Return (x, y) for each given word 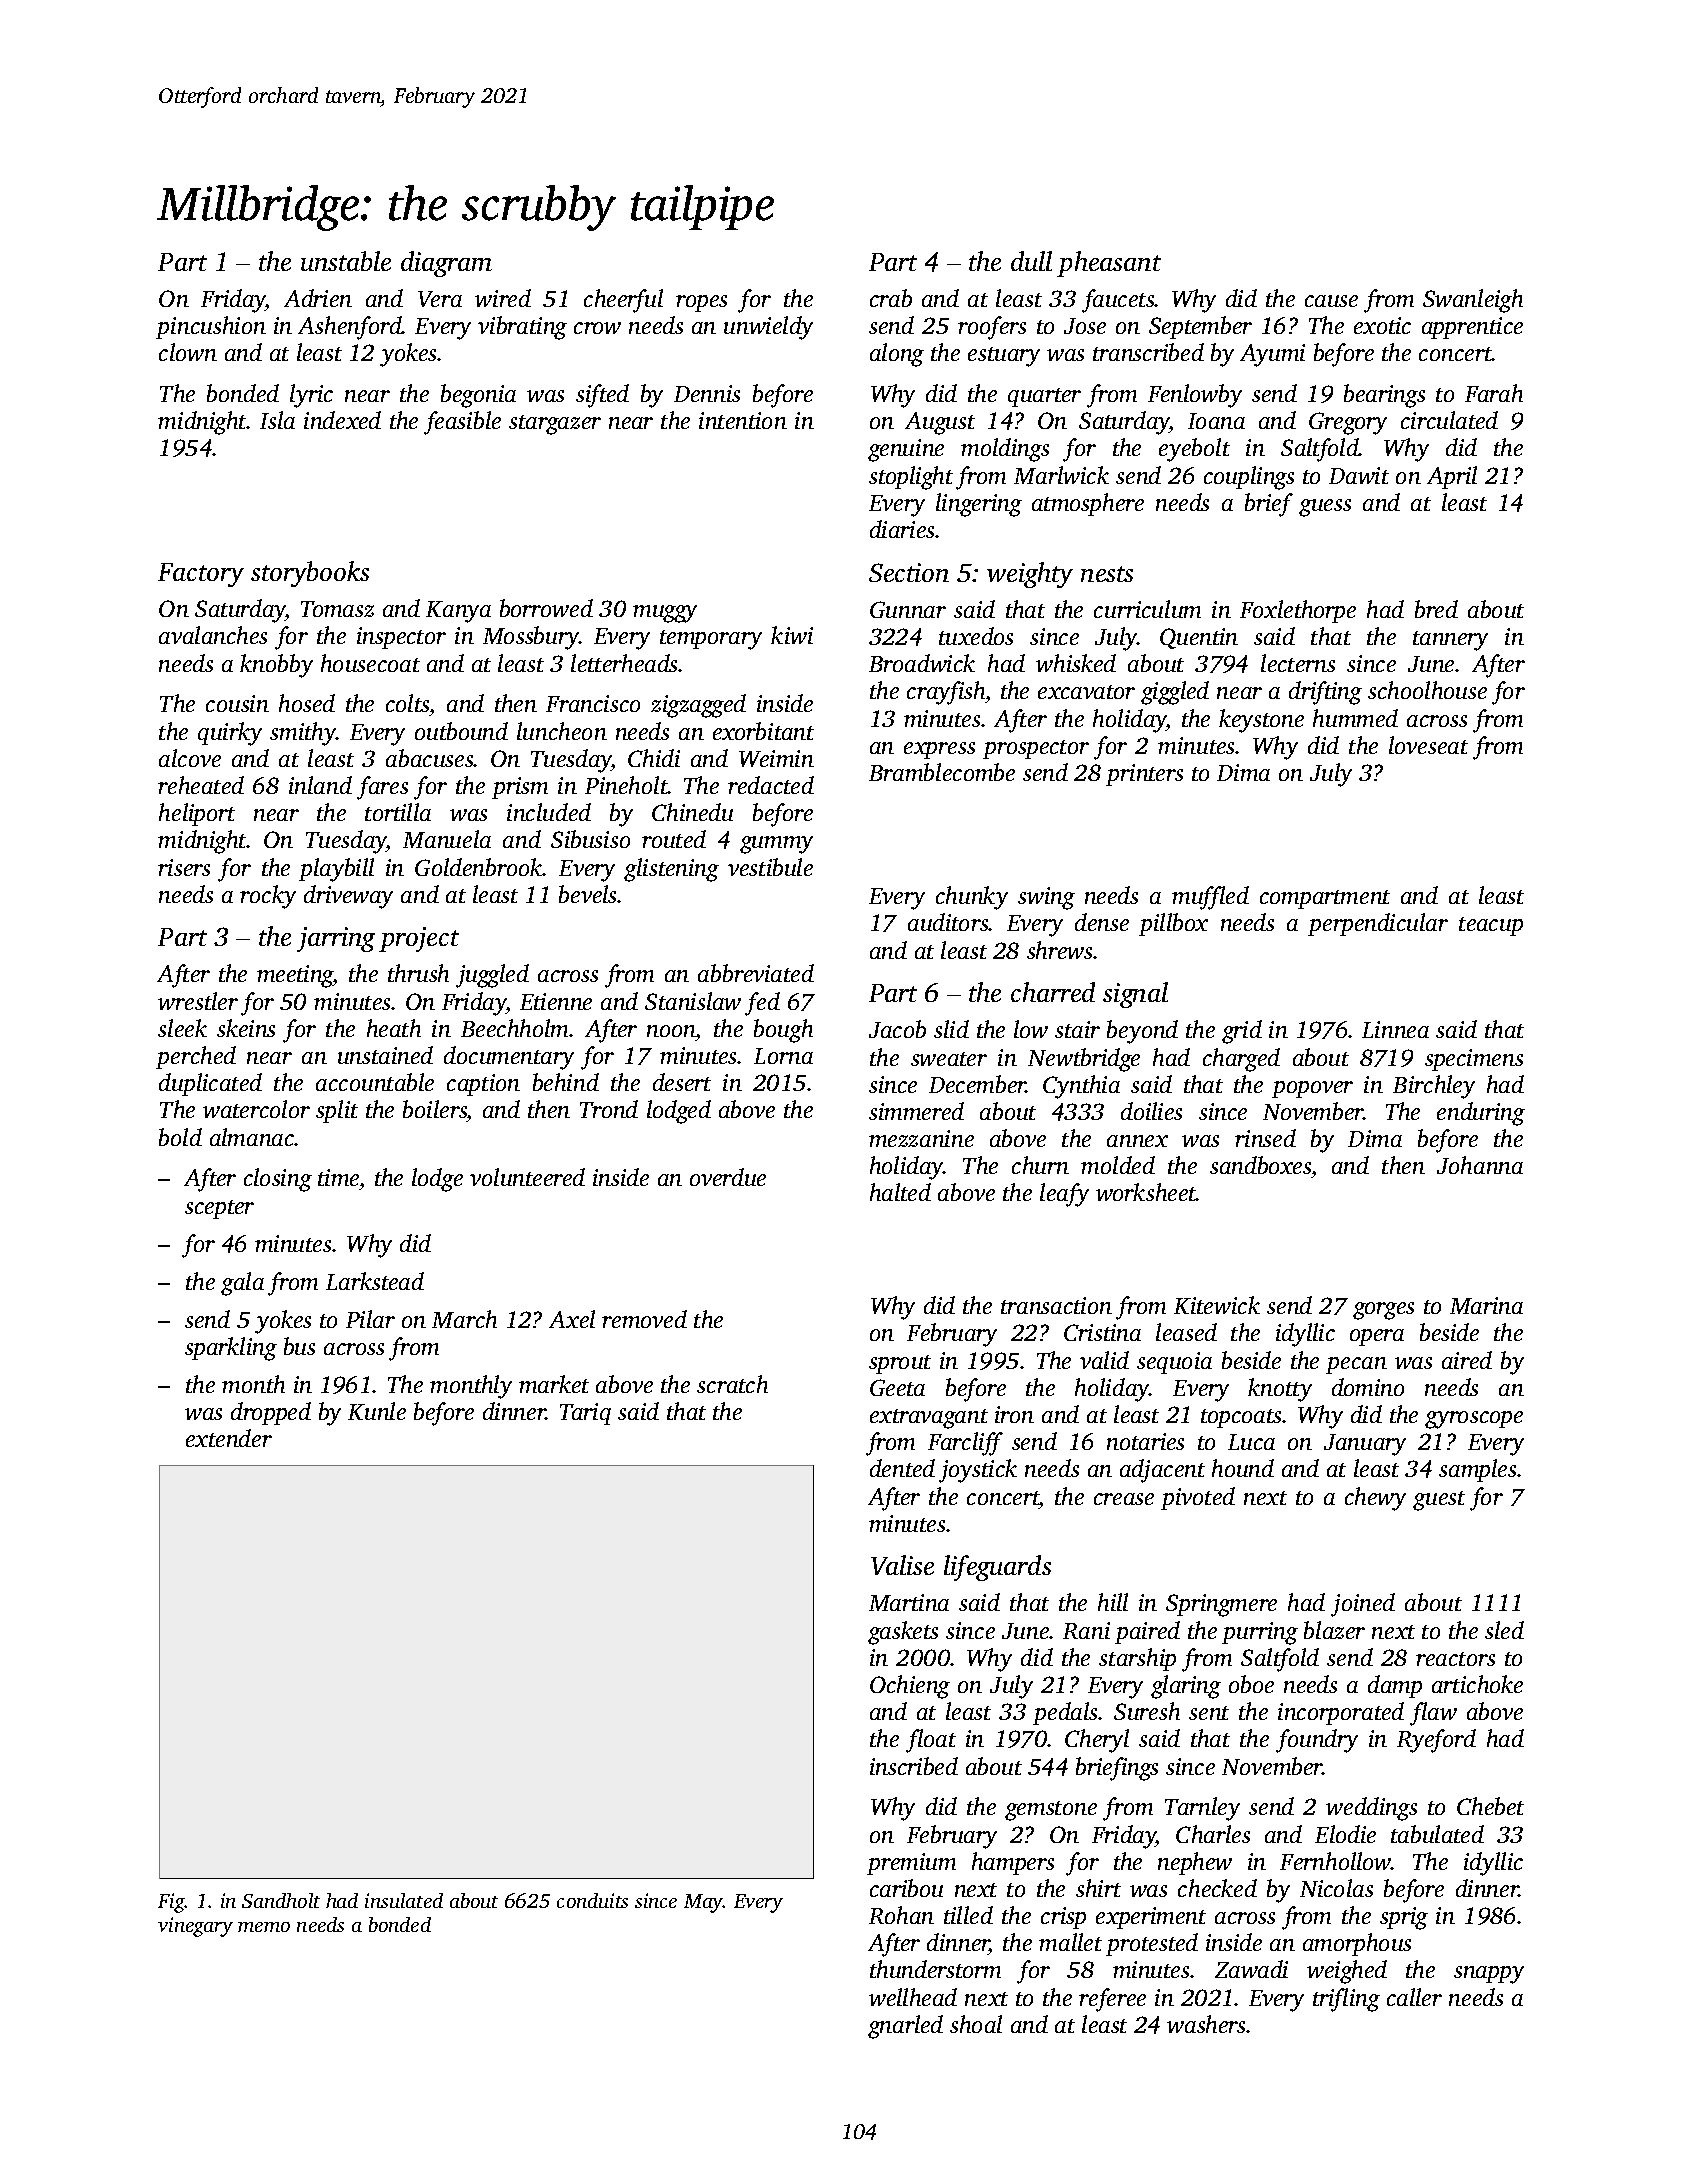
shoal (976, 2024)
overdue (728, 1177)
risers (184, 867)
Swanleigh (1473, 301)
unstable (346, 261)
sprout (900, 1364)
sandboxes (1260, 1165)
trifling (1346, 2000)
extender (229, 1438)
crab (891, 298)
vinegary (195, 1927)
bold (180, 1137)
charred (1053, 992)
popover (1312, 1089)
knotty (1280, 1390)
